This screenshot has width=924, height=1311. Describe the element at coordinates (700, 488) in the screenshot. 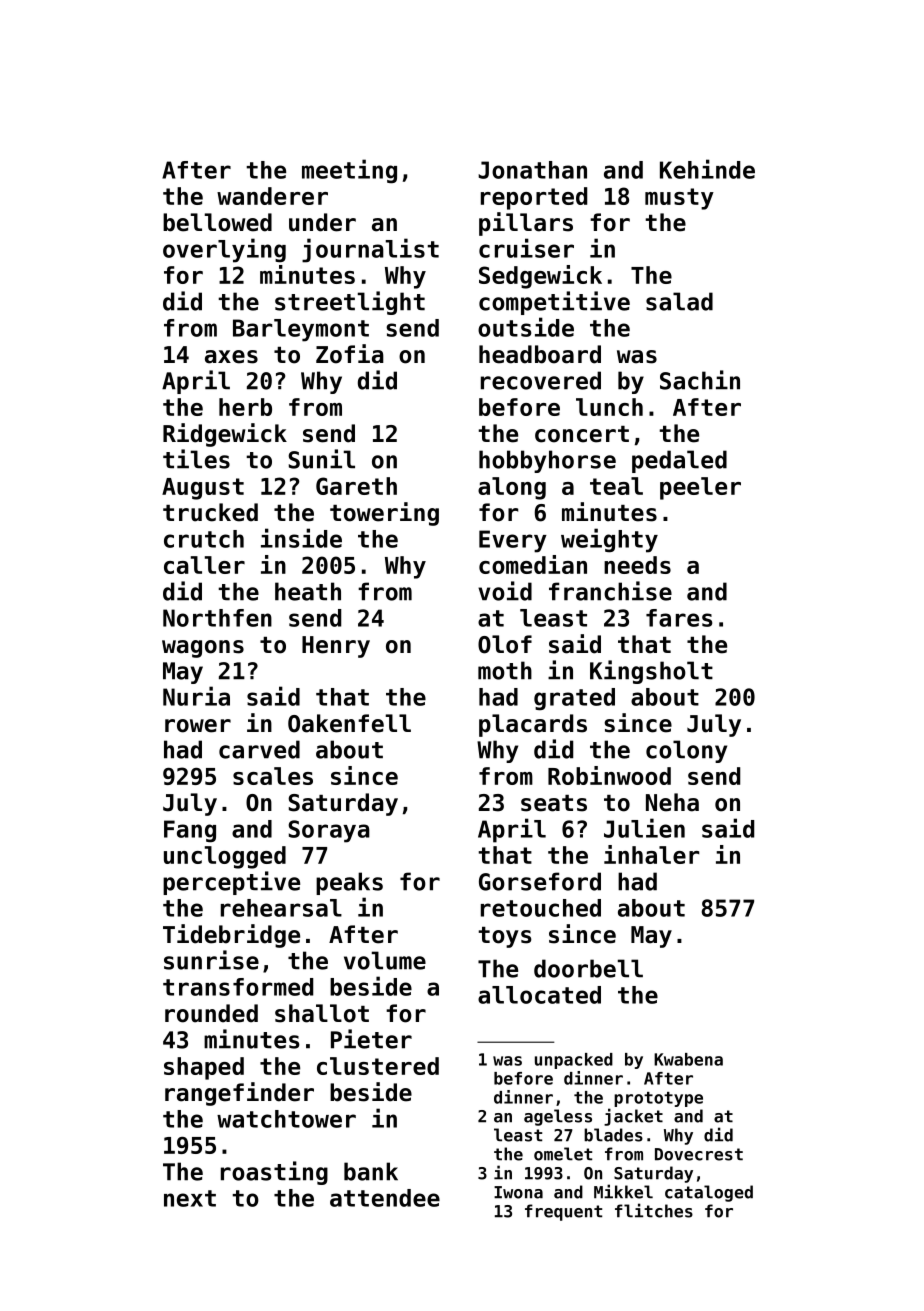

I see `peeler` at that location.
